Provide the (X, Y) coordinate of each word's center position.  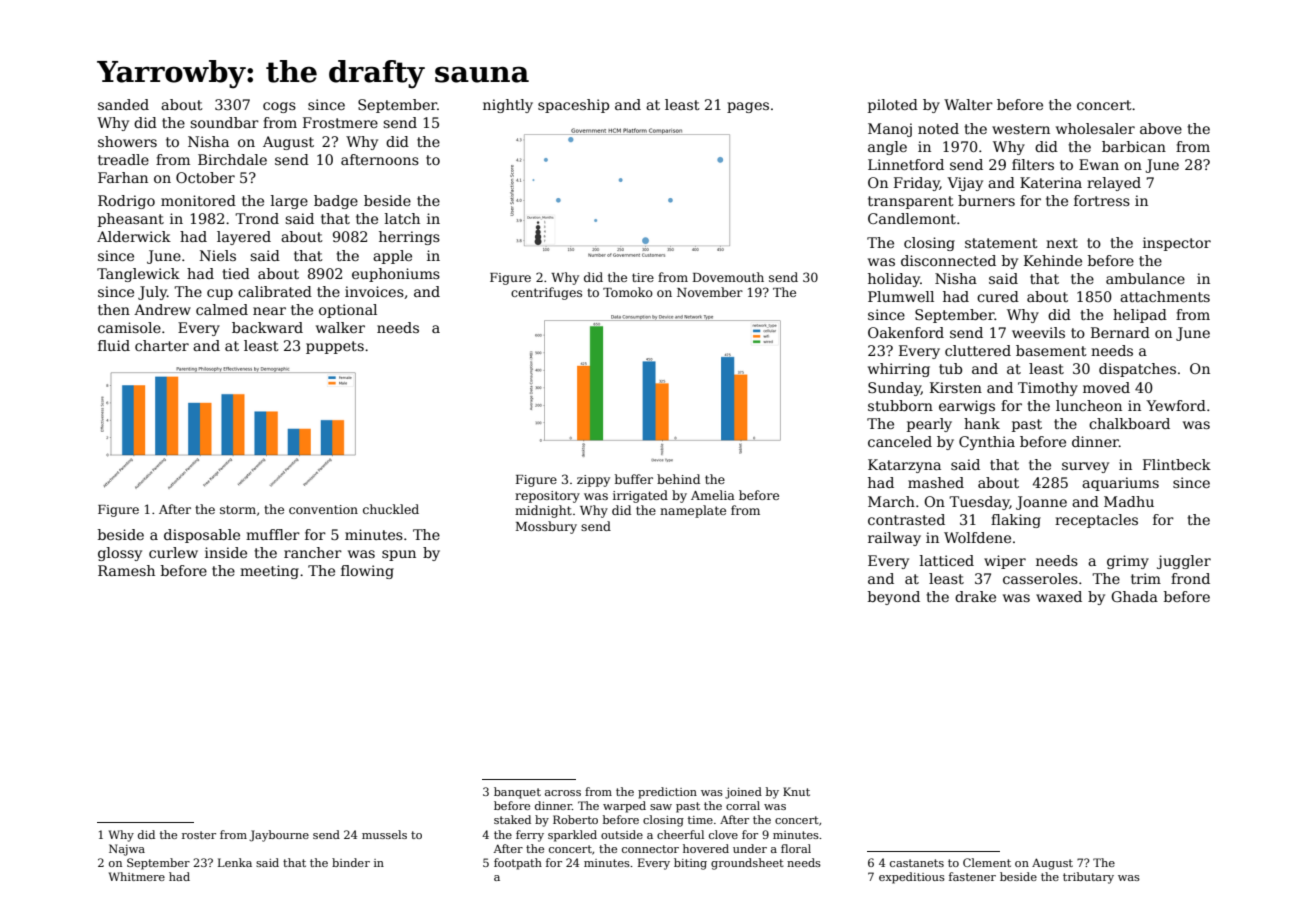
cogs (279, 107)
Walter (968, 104)
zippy (593, 481)
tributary (1088, 878)
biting (690, 864)
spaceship (573, 106)
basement (1051, 350)
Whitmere (137, 876)
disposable (202, 536)
